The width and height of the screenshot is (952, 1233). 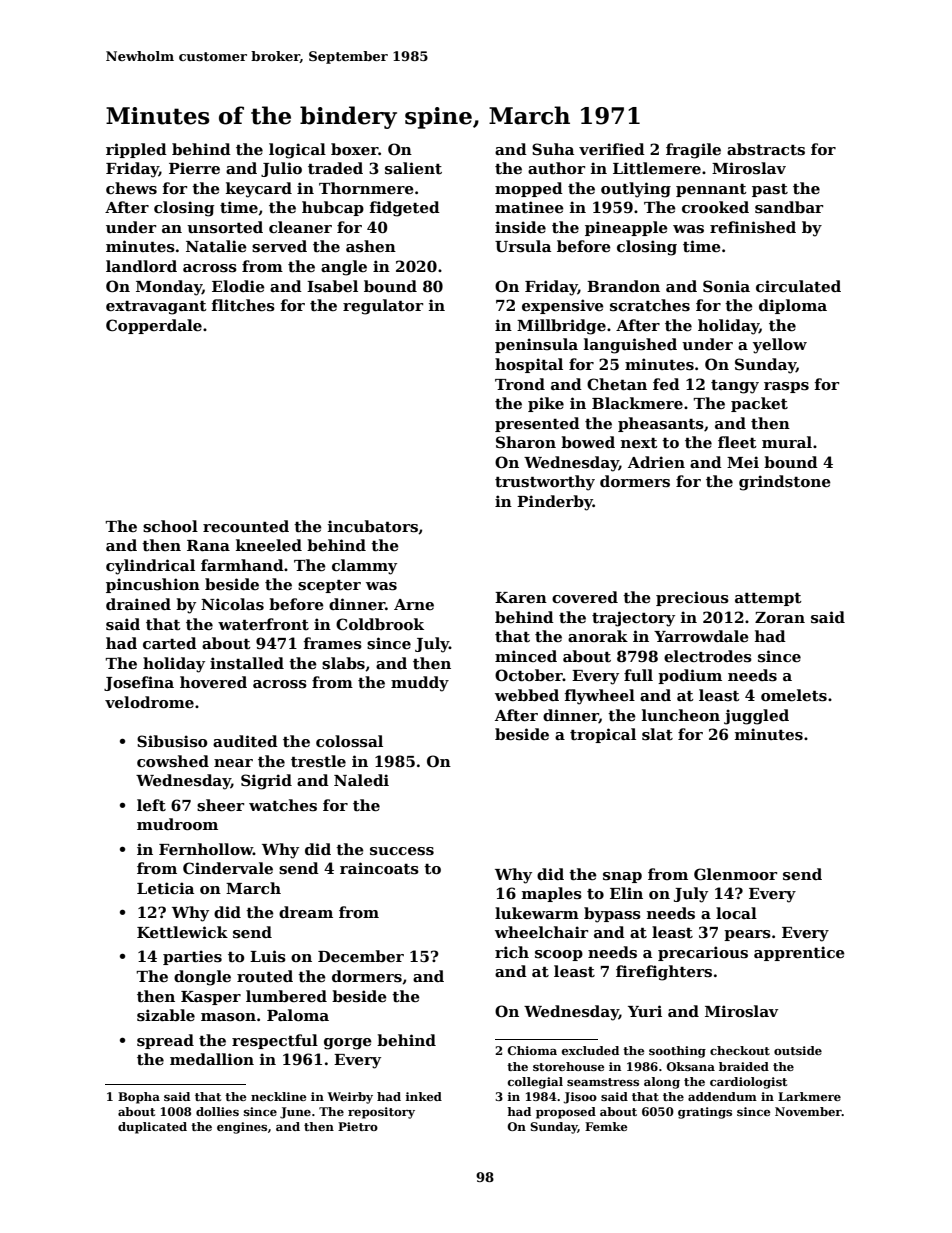 What do you see at coordinates (603, 735) in the screenshot?
I see `tropical` at bounding box center [603, 735].
